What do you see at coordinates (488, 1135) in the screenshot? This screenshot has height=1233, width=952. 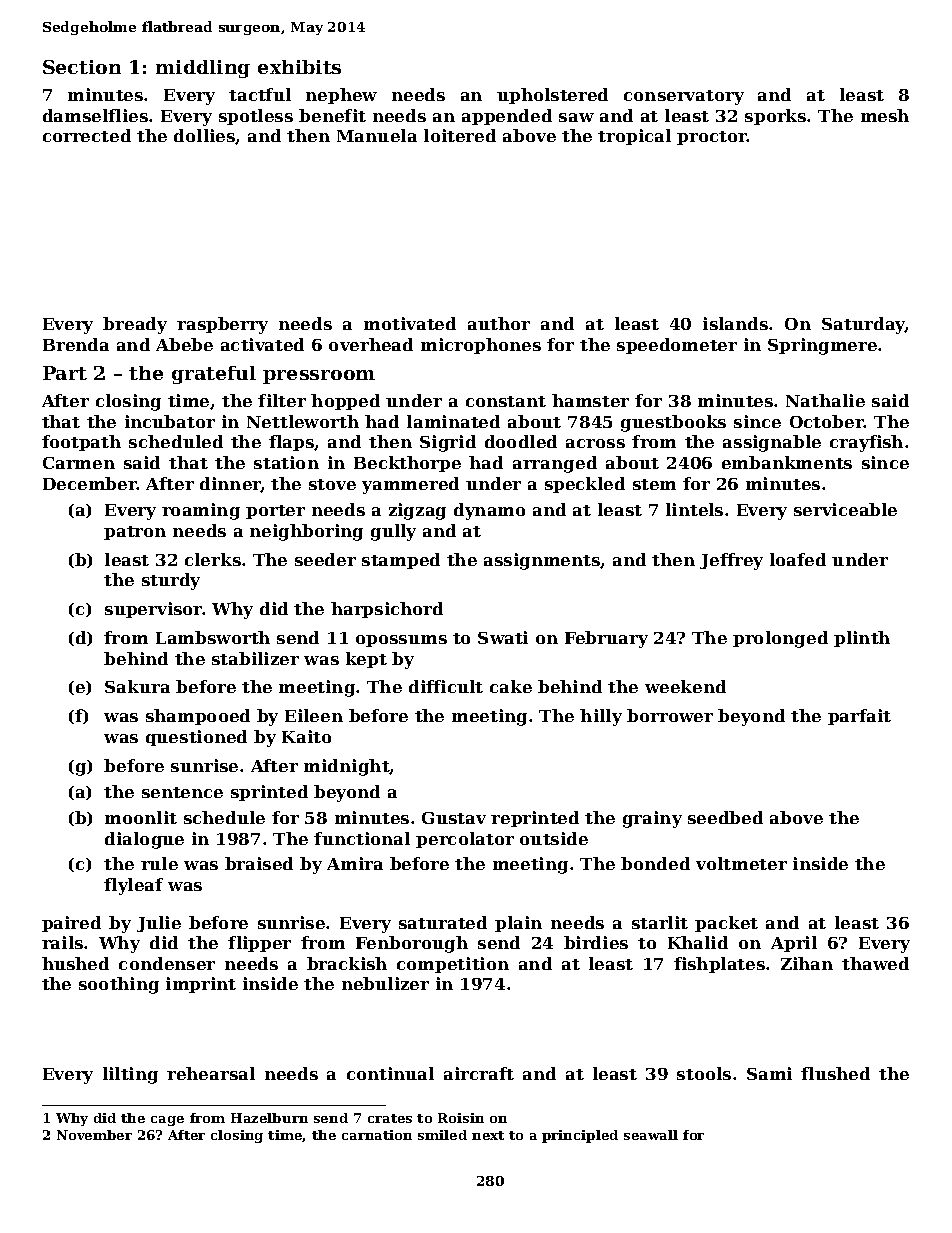 I see `next` at bounding box center [488, 1135].
